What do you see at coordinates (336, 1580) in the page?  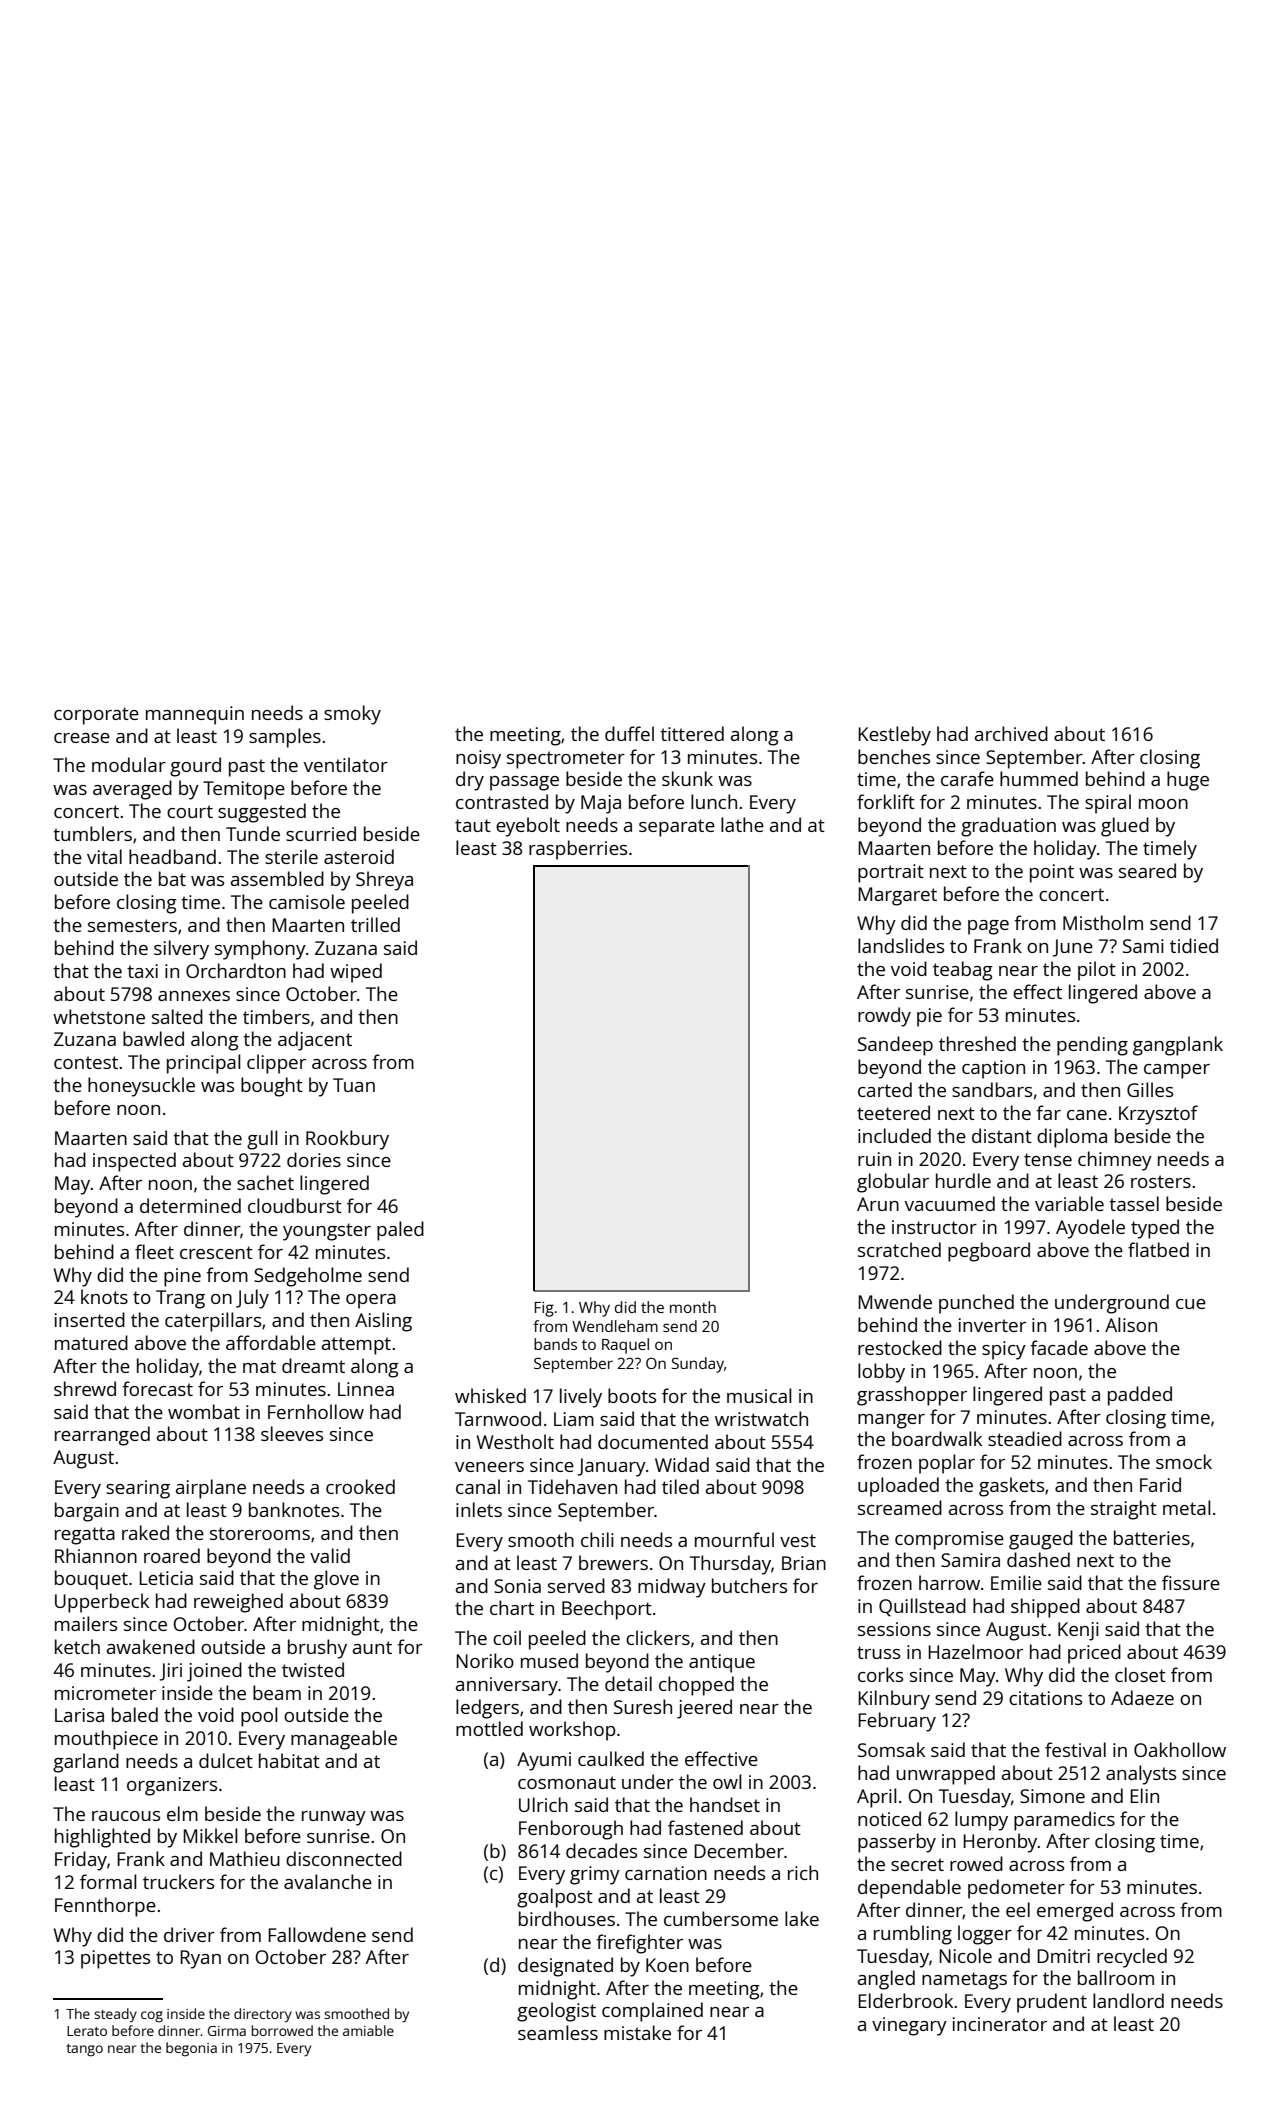 I see `glove` at bounding box center [336, 1580].
